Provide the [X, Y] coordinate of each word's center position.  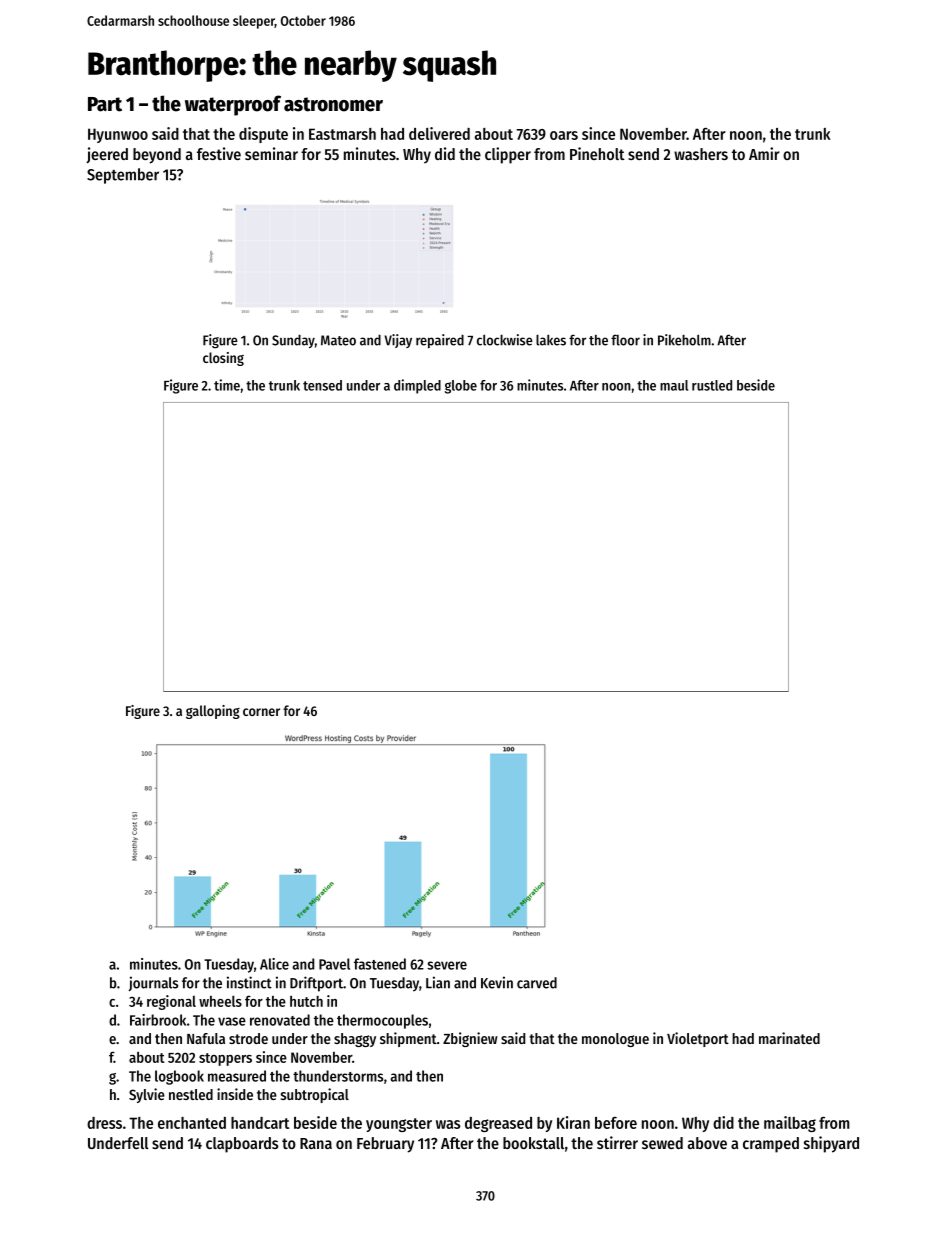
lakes [551, 340]
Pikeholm [684, 340]
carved [537, 983]
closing [223, 359]
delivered [439, 133]
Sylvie [147, 1095]
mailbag [790, 1124]
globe [461, 387]
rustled [712, 385]
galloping [213, 712]
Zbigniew [470, 1039]
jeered [107, 155]
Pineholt [597, 153]
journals [153, 983]
